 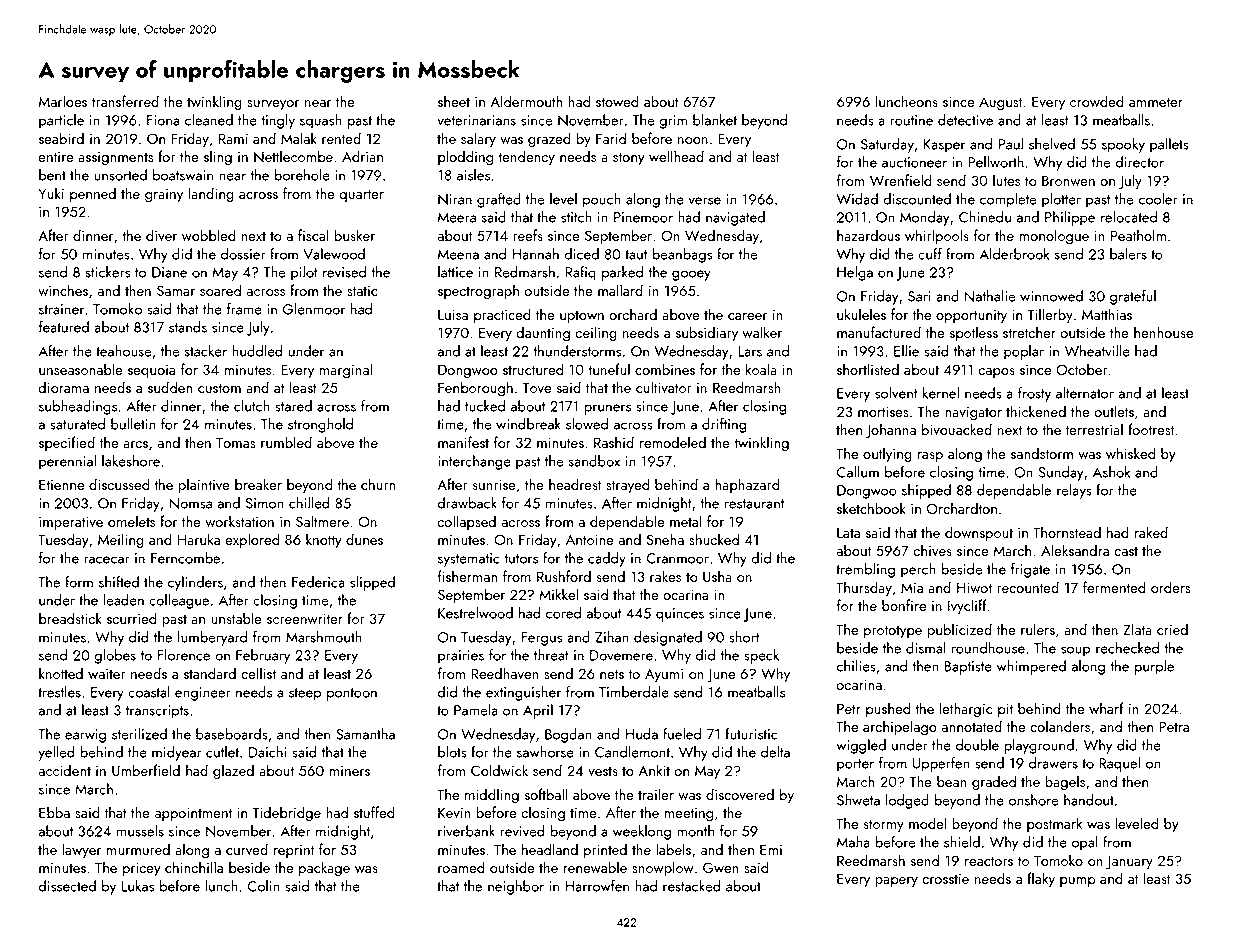 I want to click on papery, so click(x=896, y=882).
